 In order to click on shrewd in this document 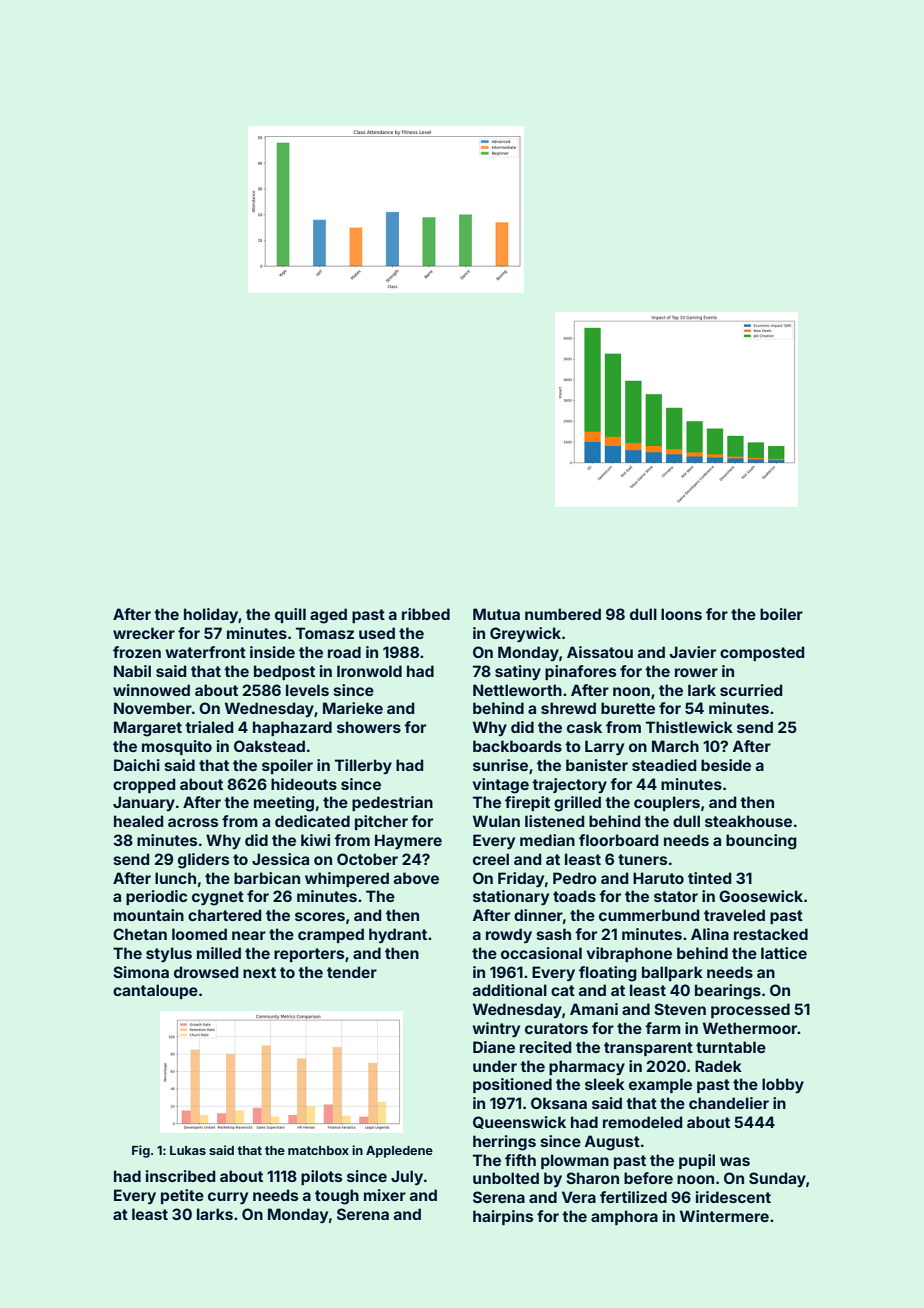, I will do `click(568, 708)`.
